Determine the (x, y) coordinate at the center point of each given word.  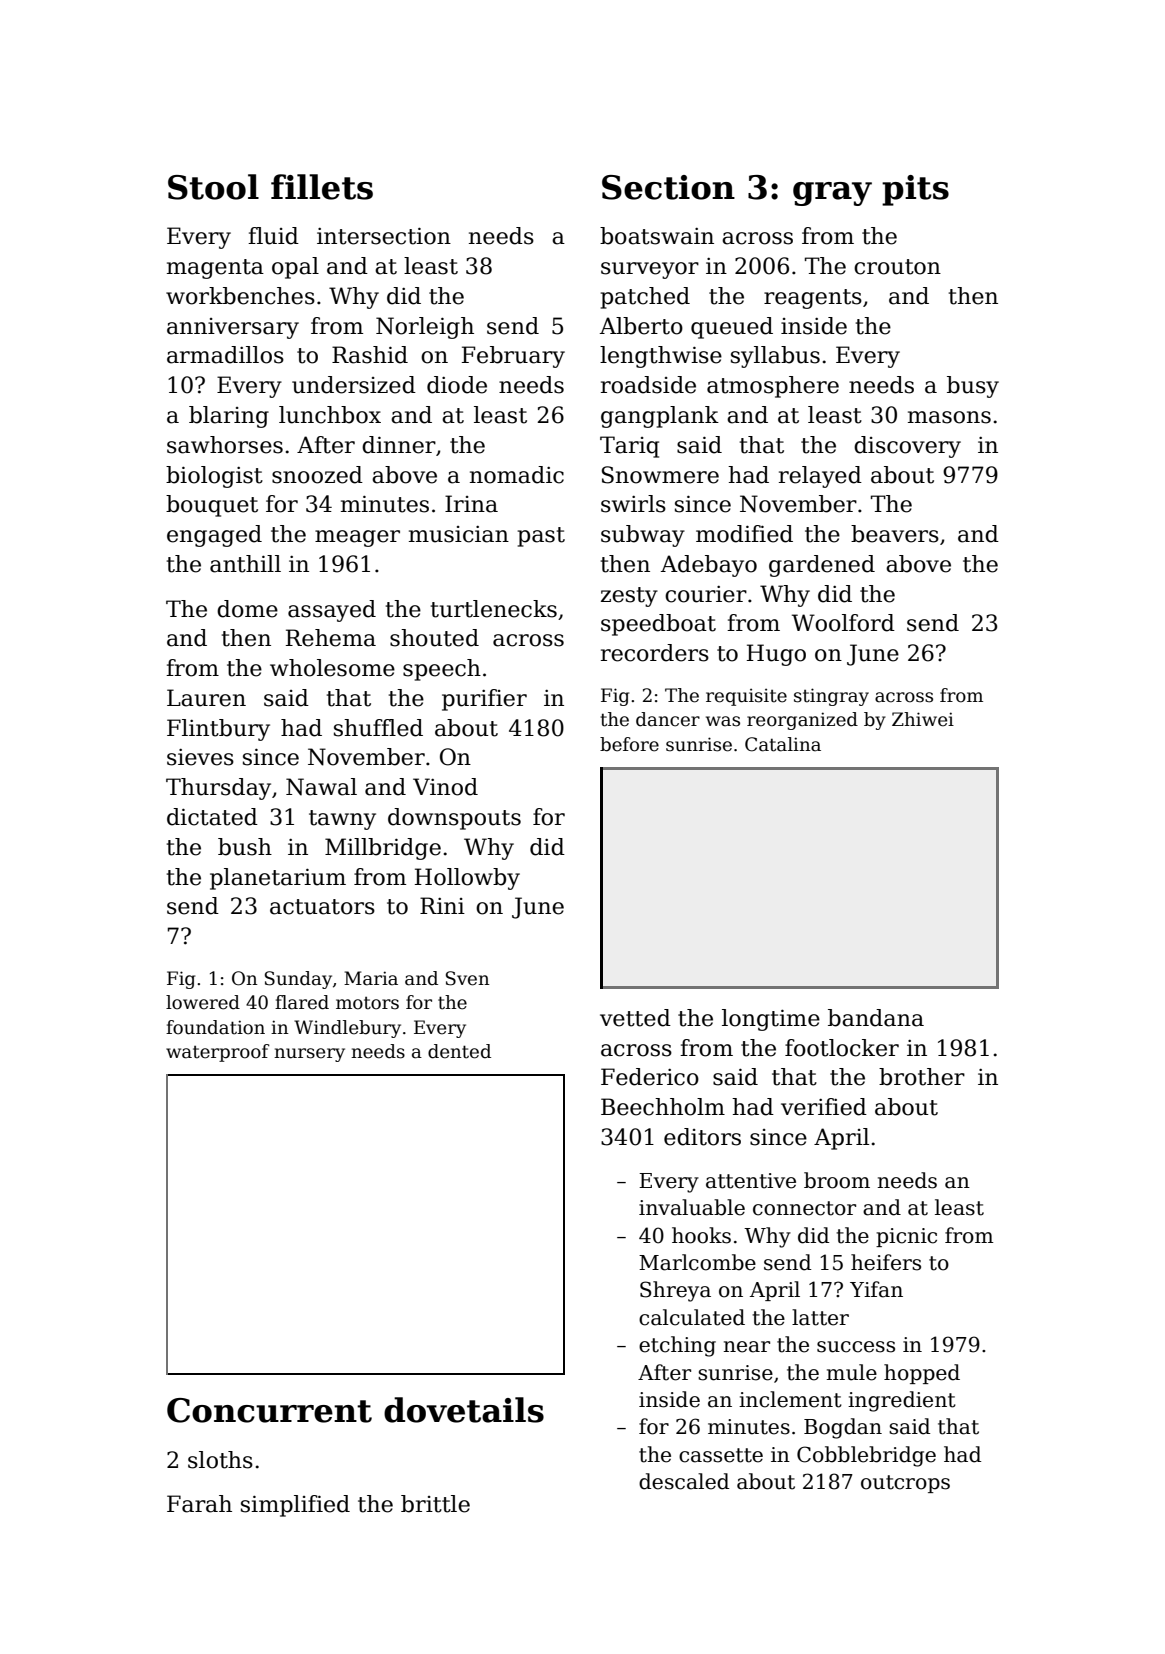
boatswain (657, 236)
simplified (295, 1506)
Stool (213, 187)
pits (915, 190)
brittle (435, 1504)
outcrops (905, 1484)
